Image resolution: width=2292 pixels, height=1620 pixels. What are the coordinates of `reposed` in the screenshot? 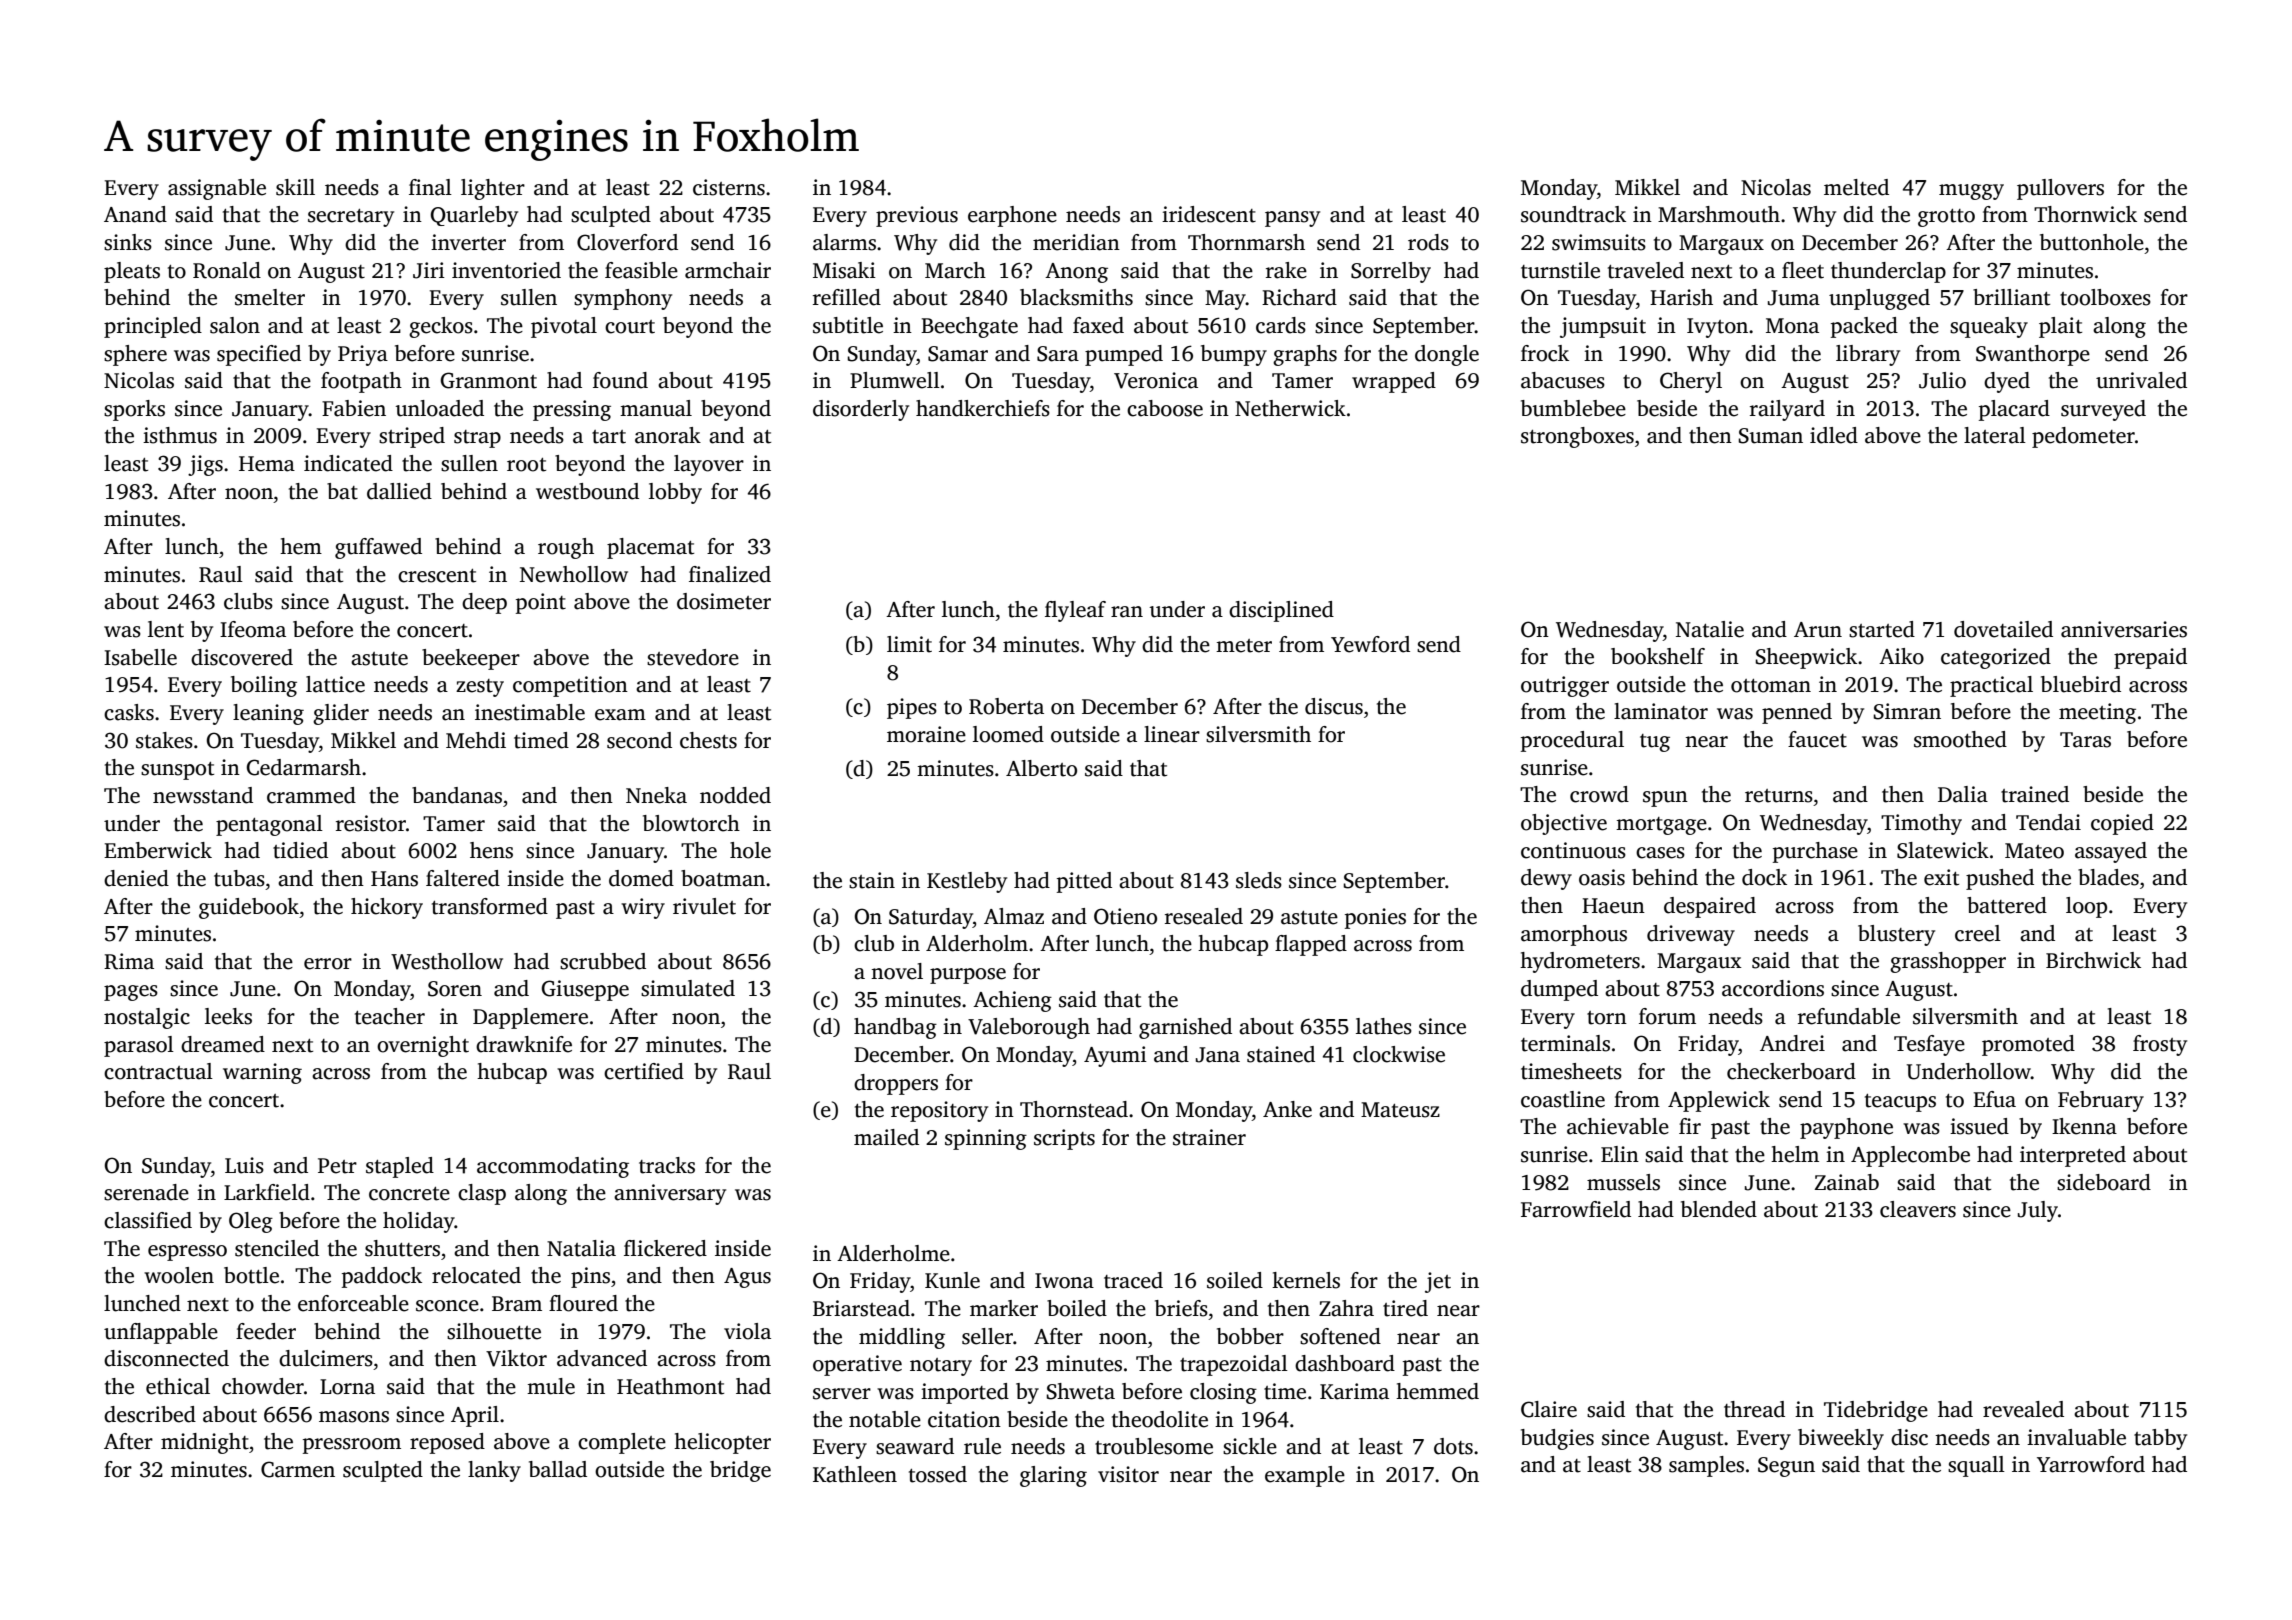 It's located at (447, 1443).
